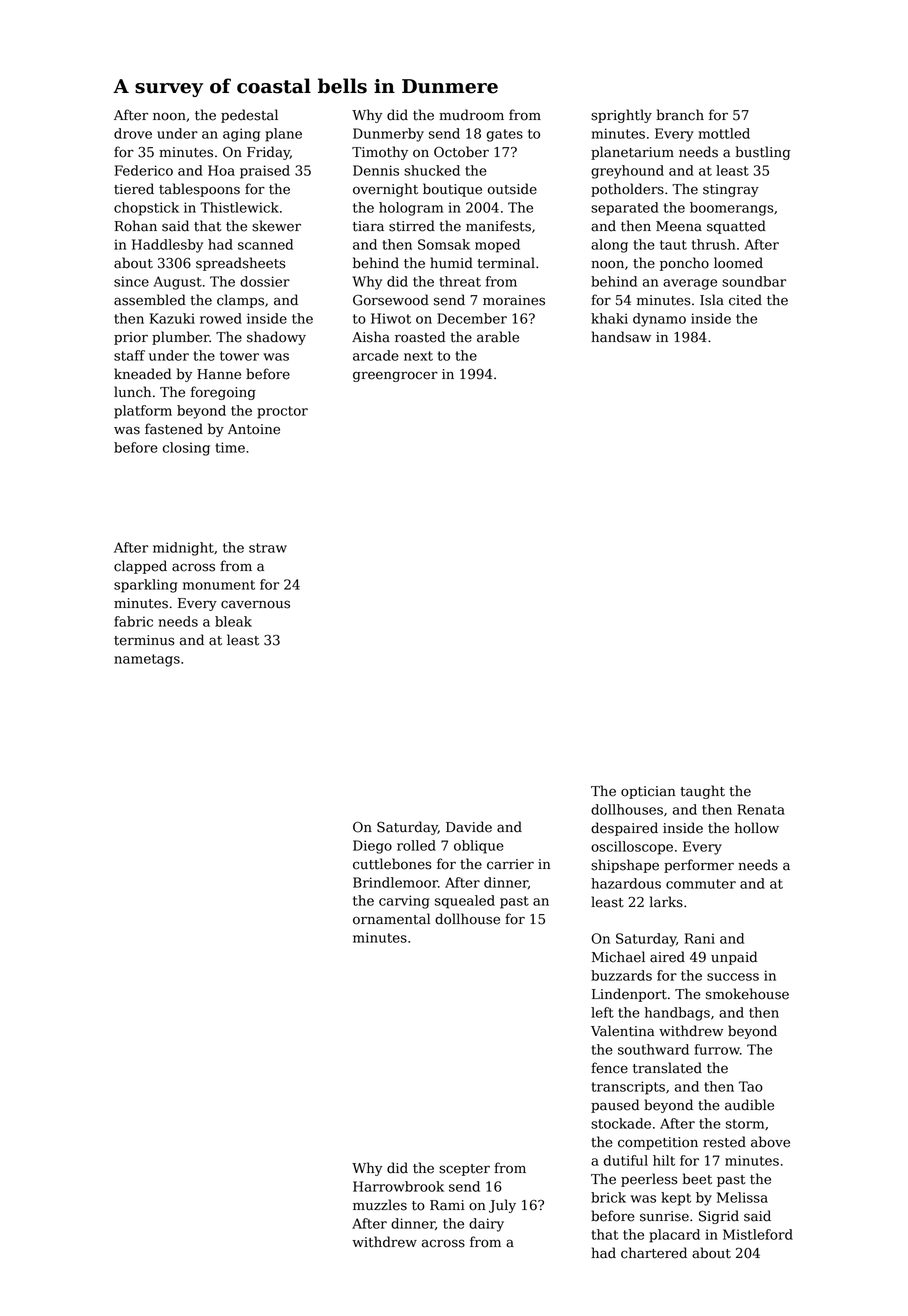  Describe the element at coordinates (380, 1205) in the page. I see `muzzles` at that location.
